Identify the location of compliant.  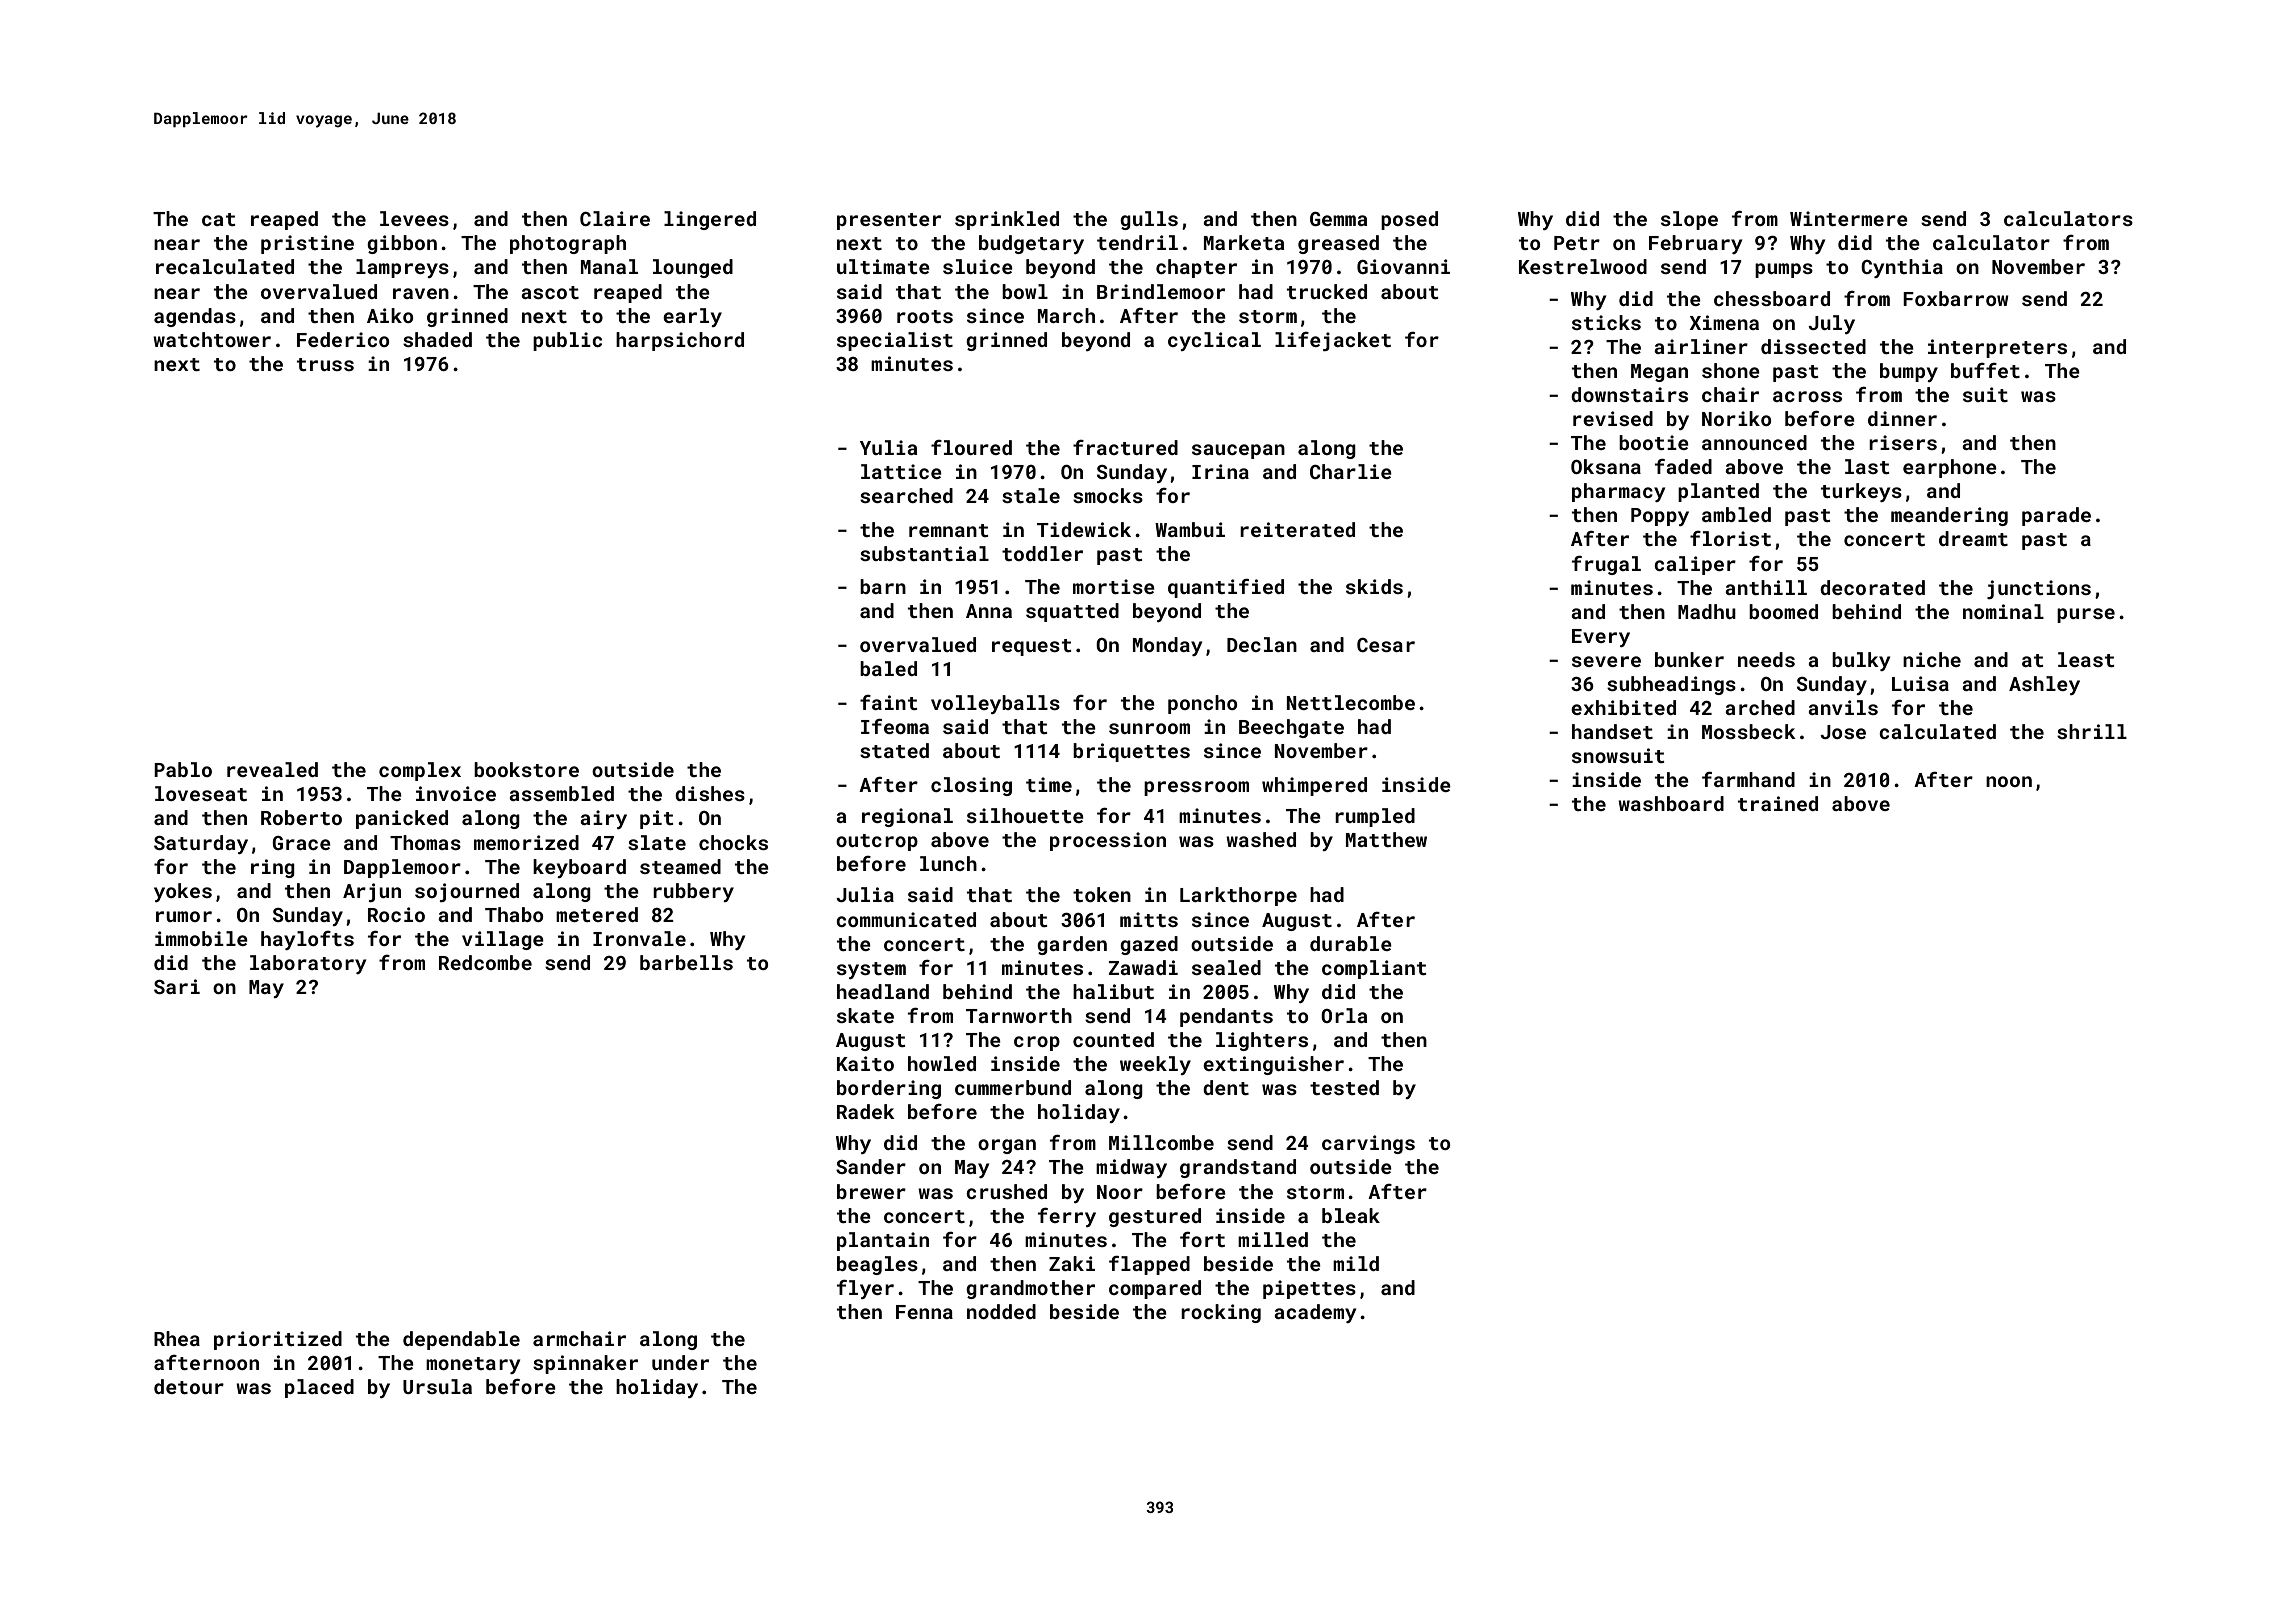
(1374, 969).
